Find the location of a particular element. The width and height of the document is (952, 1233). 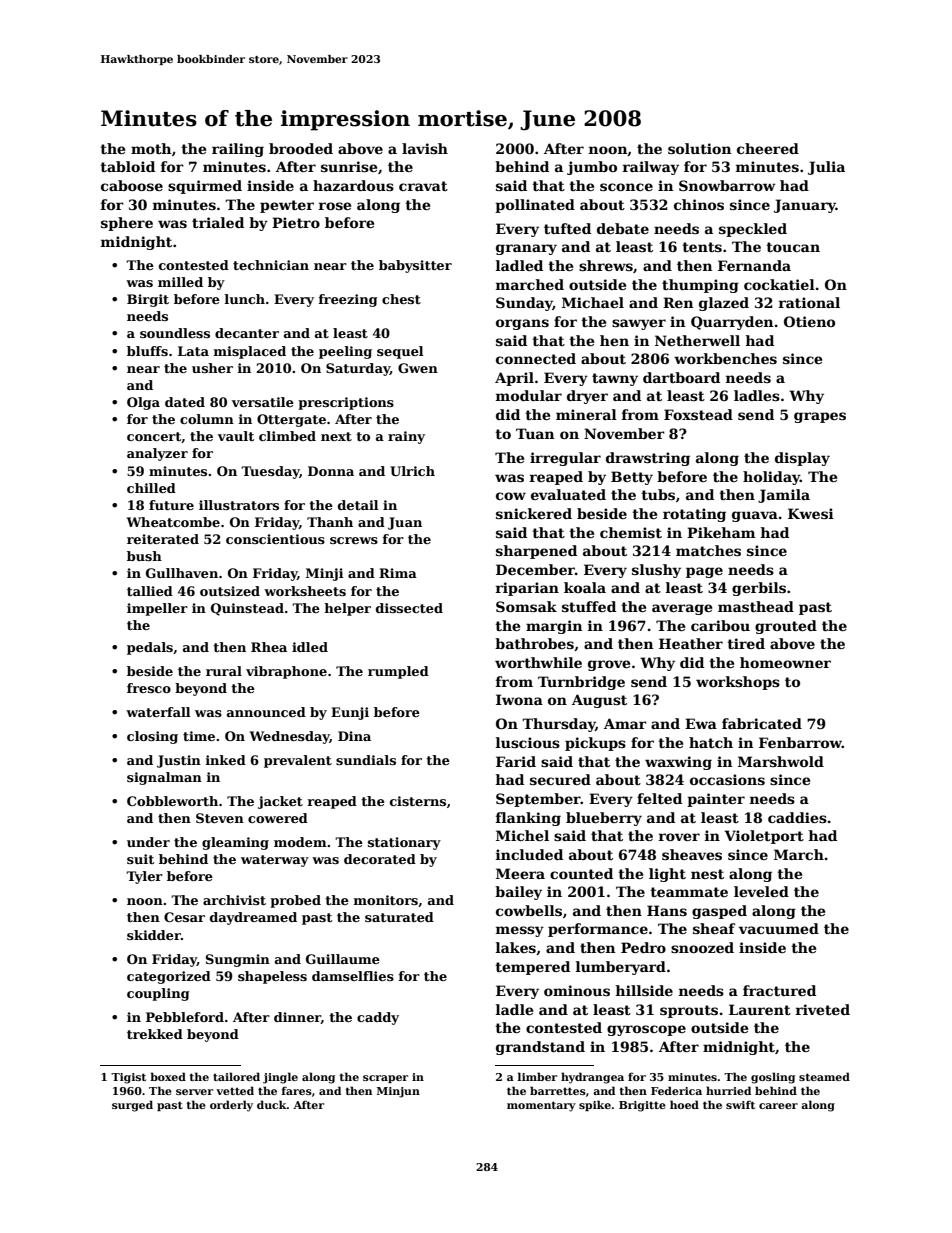

brooded is located at coordinates (301, 148).
